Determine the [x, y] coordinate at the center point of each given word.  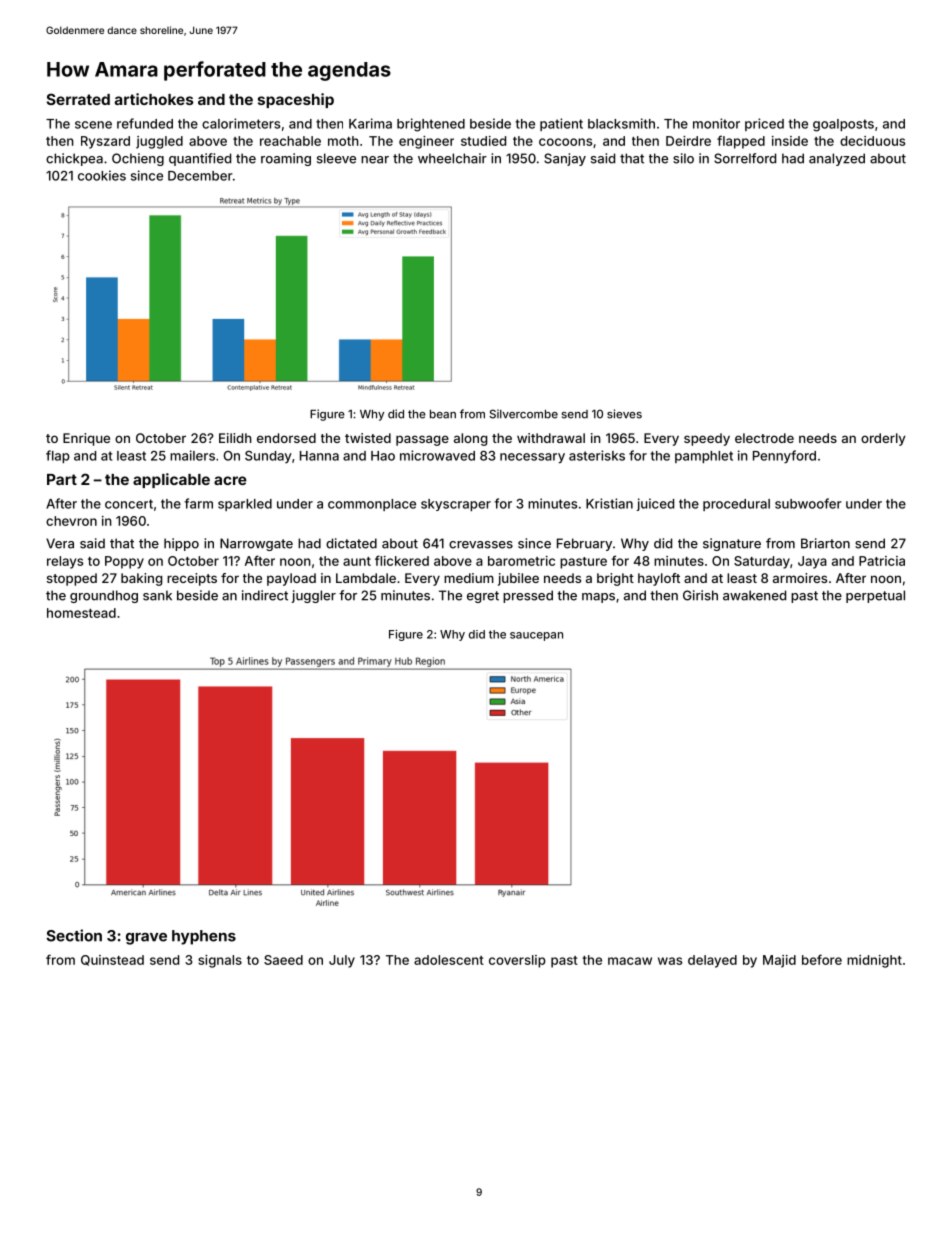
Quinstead [112, 960]
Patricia [882, 561]
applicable [171, 480]
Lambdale [366, 578]
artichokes [154, 99]
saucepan [536, 636]
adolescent [449, 960]
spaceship [296, 100]
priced [764, 124]
